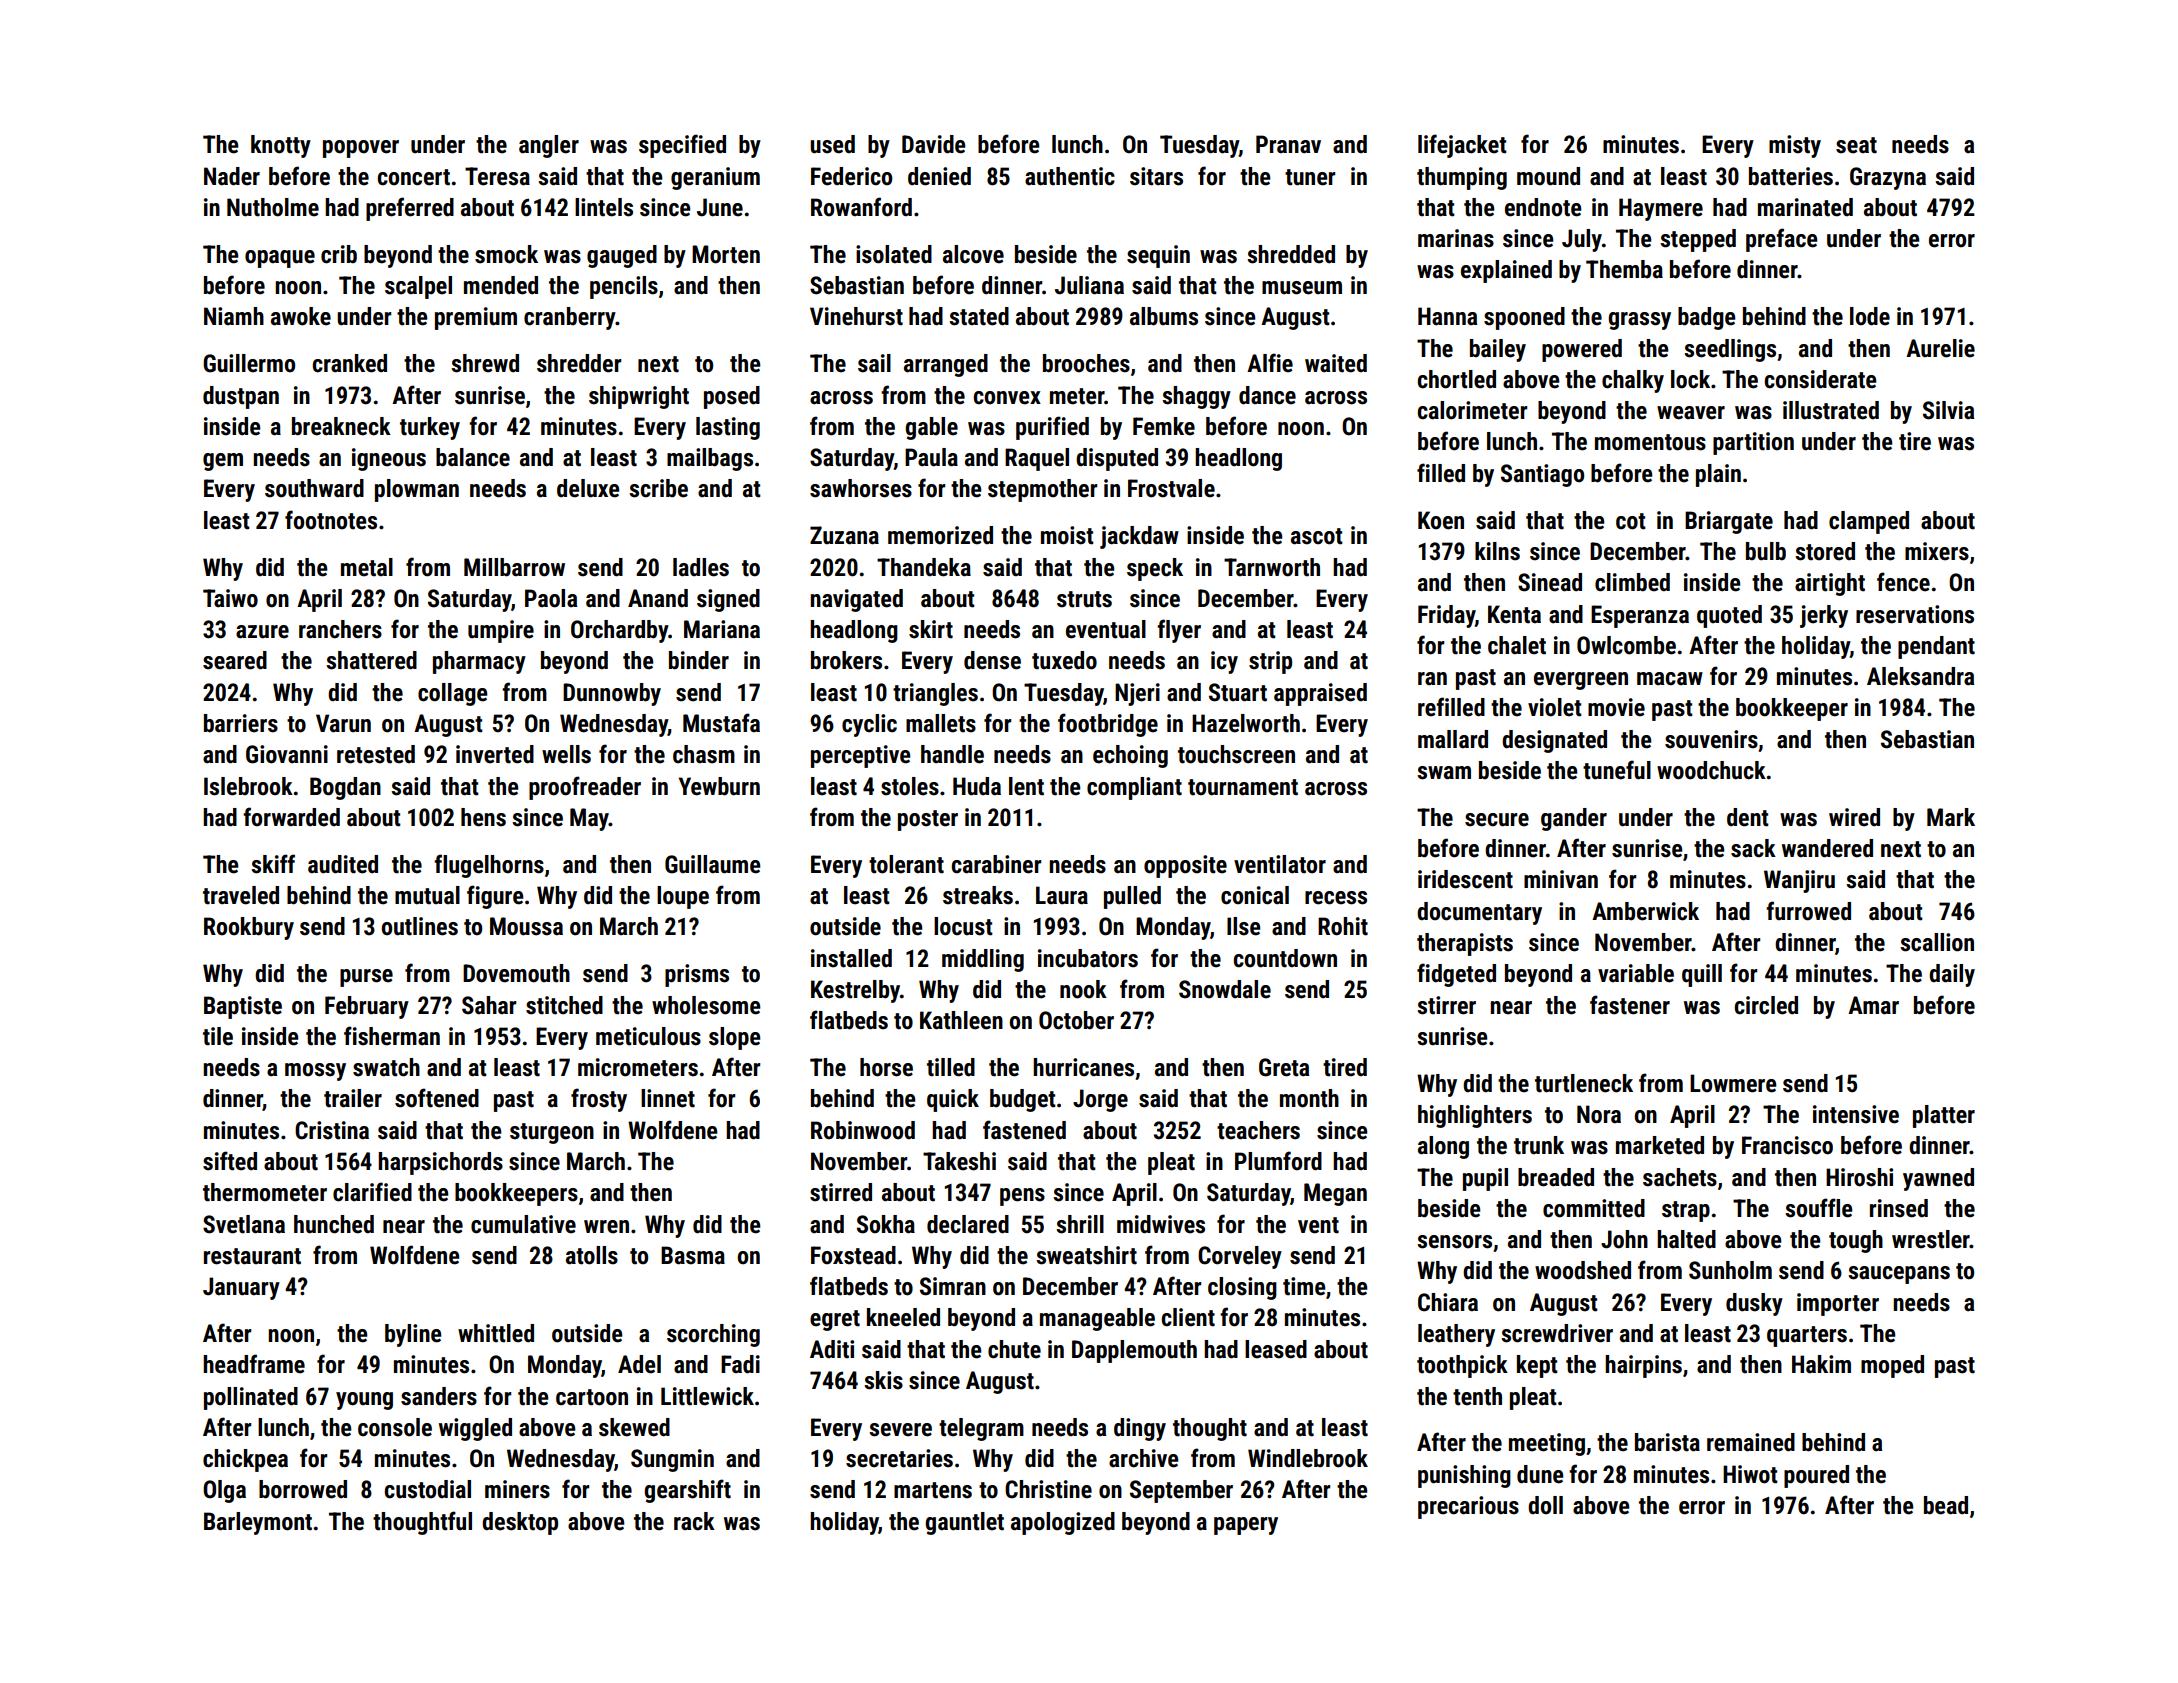  Describe the element at coordinates (832, 144) in the screenshot. I see `used` at that location.
